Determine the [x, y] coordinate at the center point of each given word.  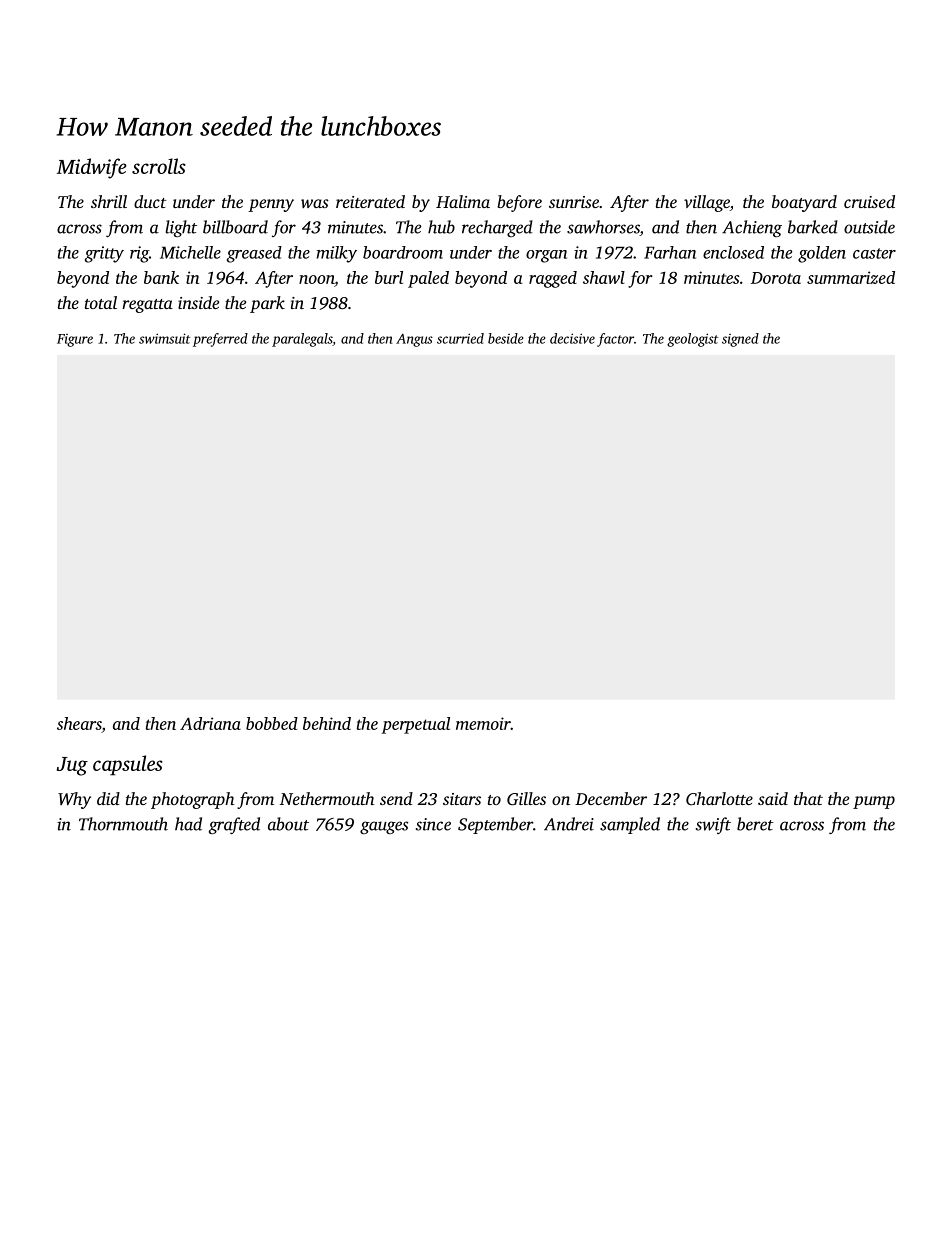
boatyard [804, 203]
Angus [414, 340]
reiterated [370, 201]
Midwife [92, 168]
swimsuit [165, 338]
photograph [192, 800]
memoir [483, 723]
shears [79, 723]
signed [740, 340]
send [396, 798]
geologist [693, 340]
